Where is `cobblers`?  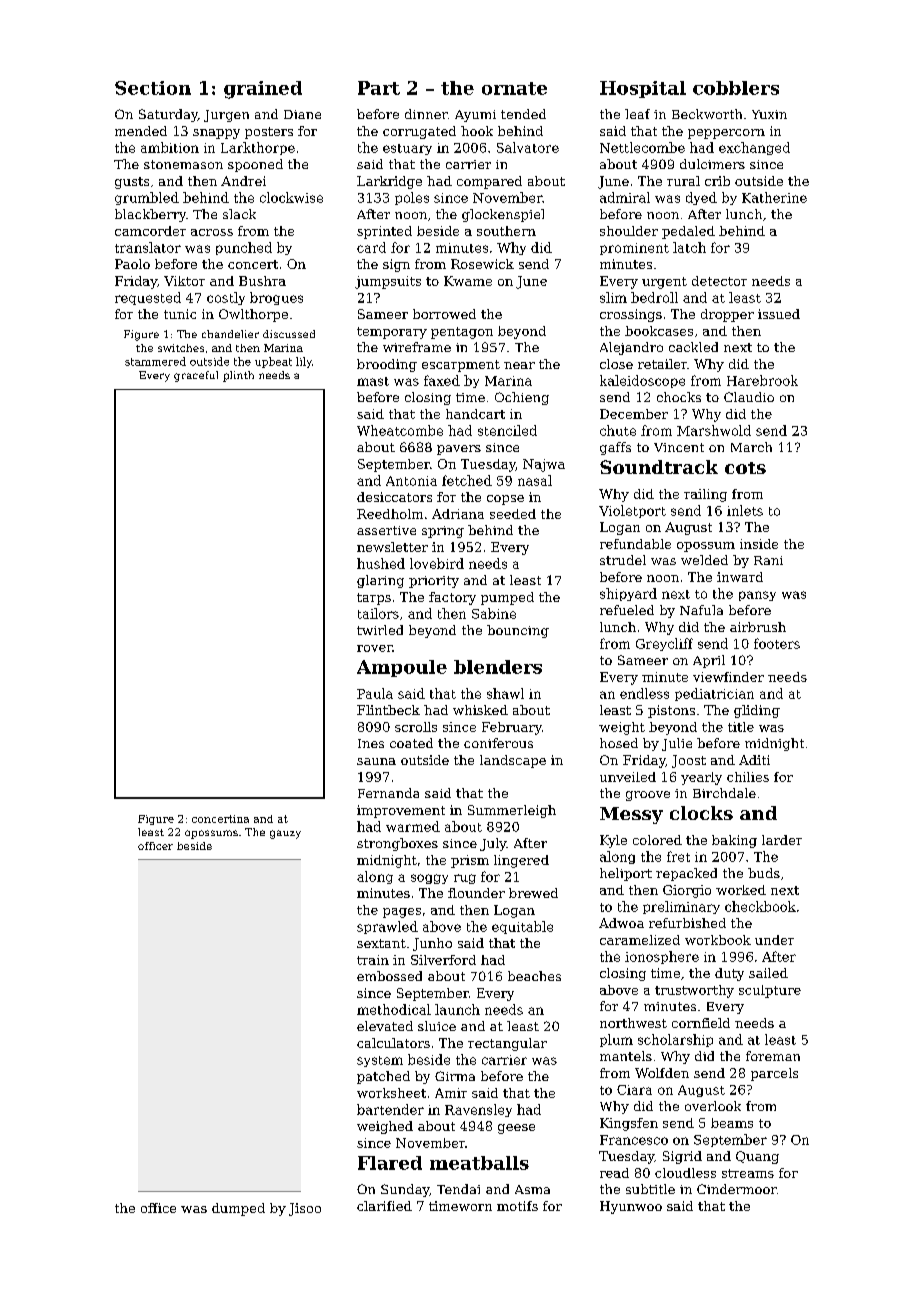
cobblers is located at coordinates (736, 88).
